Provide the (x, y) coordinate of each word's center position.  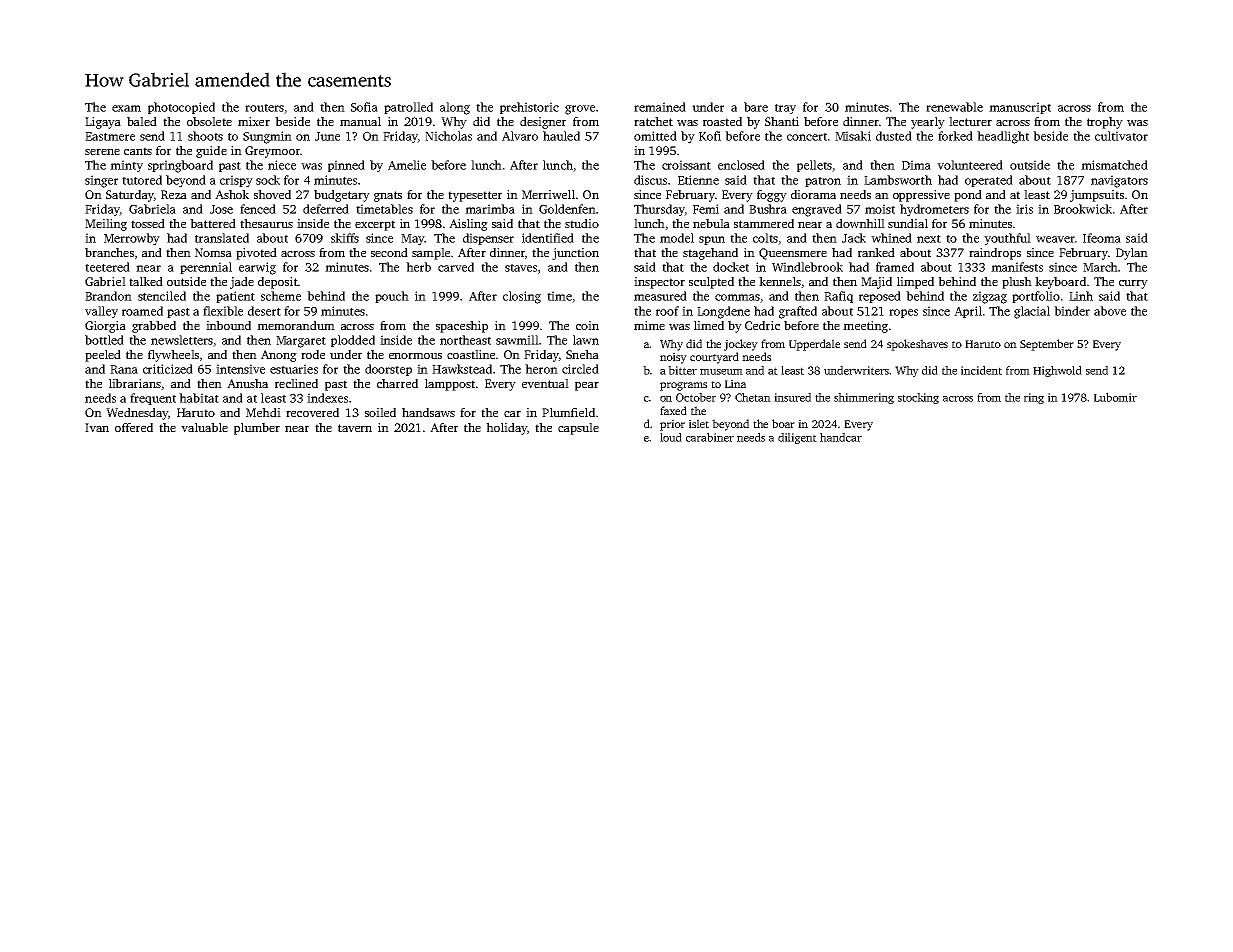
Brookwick (1083, 209)
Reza (174, 194)
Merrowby (132, 239)
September (1047, 345)
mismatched (1114, 165)
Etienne (698, 180)
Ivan (97, 427)
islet (699, 423)
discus (650, 180)
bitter (682, 370)
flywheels (173, 356)
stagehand (710, 254)
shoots (205, 136)
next (929, 239)
